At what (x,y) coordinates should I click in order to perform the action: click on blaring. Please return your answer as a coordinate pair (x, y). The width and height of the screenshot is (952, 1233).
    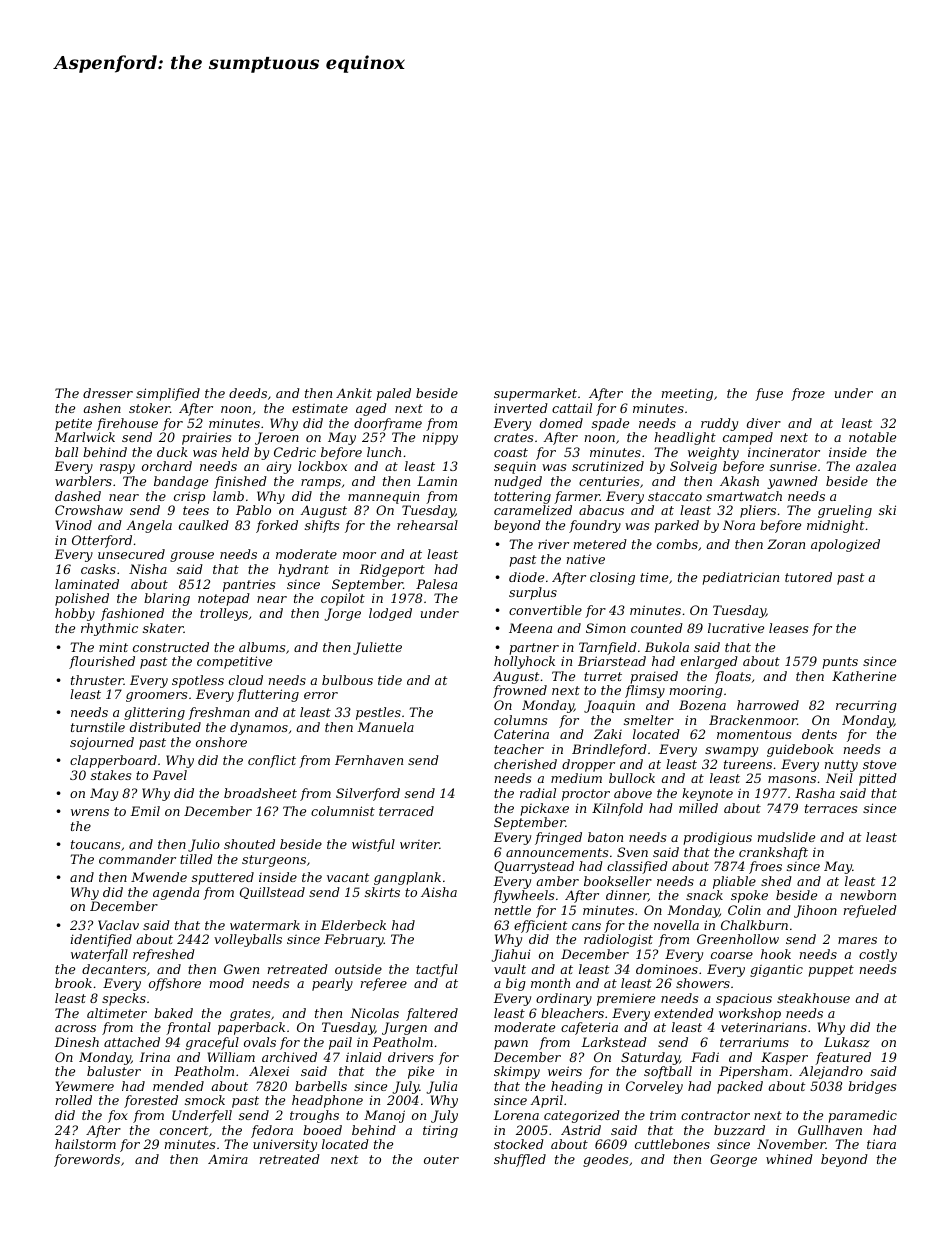
    Looking at the image, I should click on (167, 599).
